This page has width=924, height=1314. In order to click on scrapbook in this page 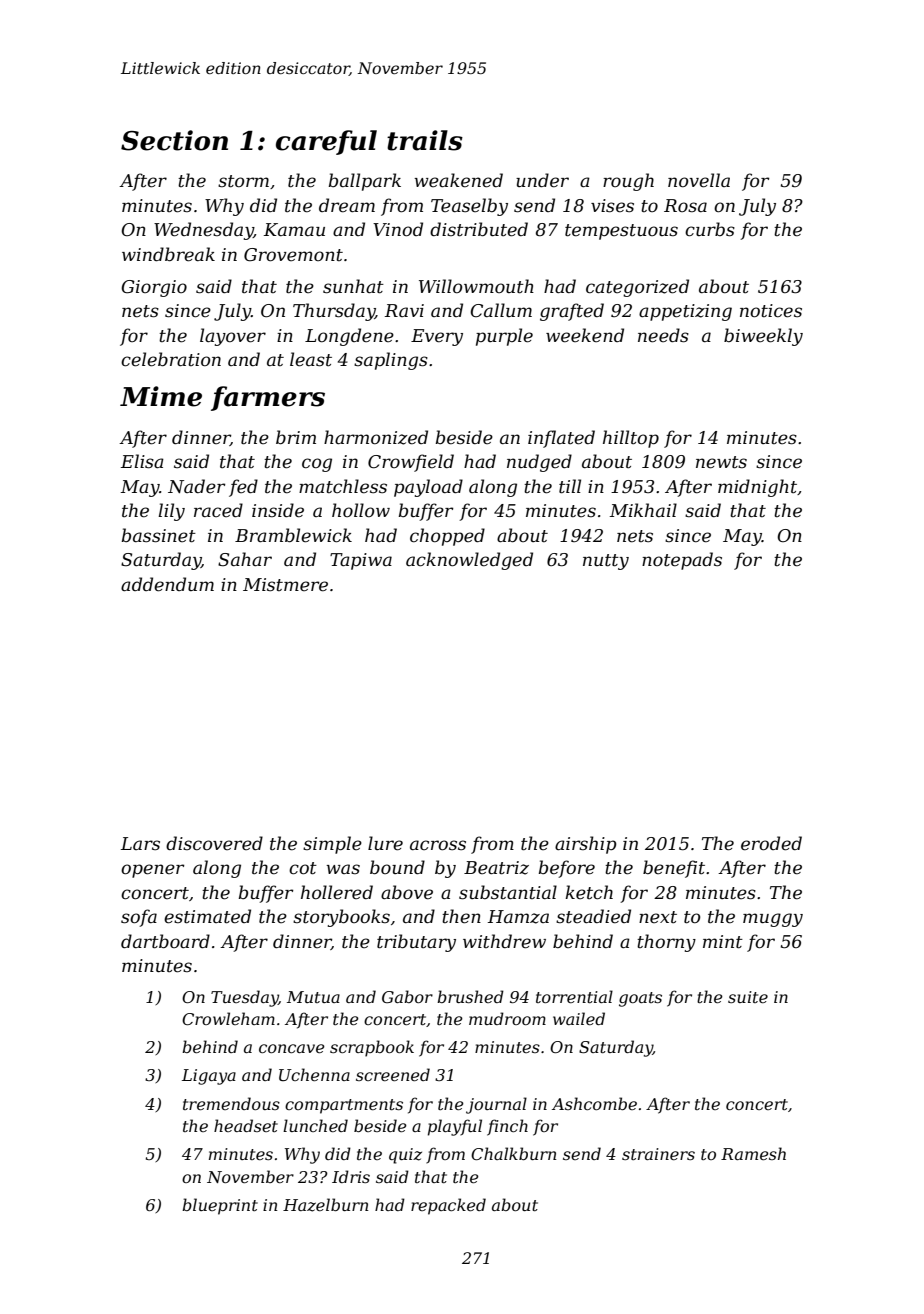, I will do `click(372, 1048)`.
